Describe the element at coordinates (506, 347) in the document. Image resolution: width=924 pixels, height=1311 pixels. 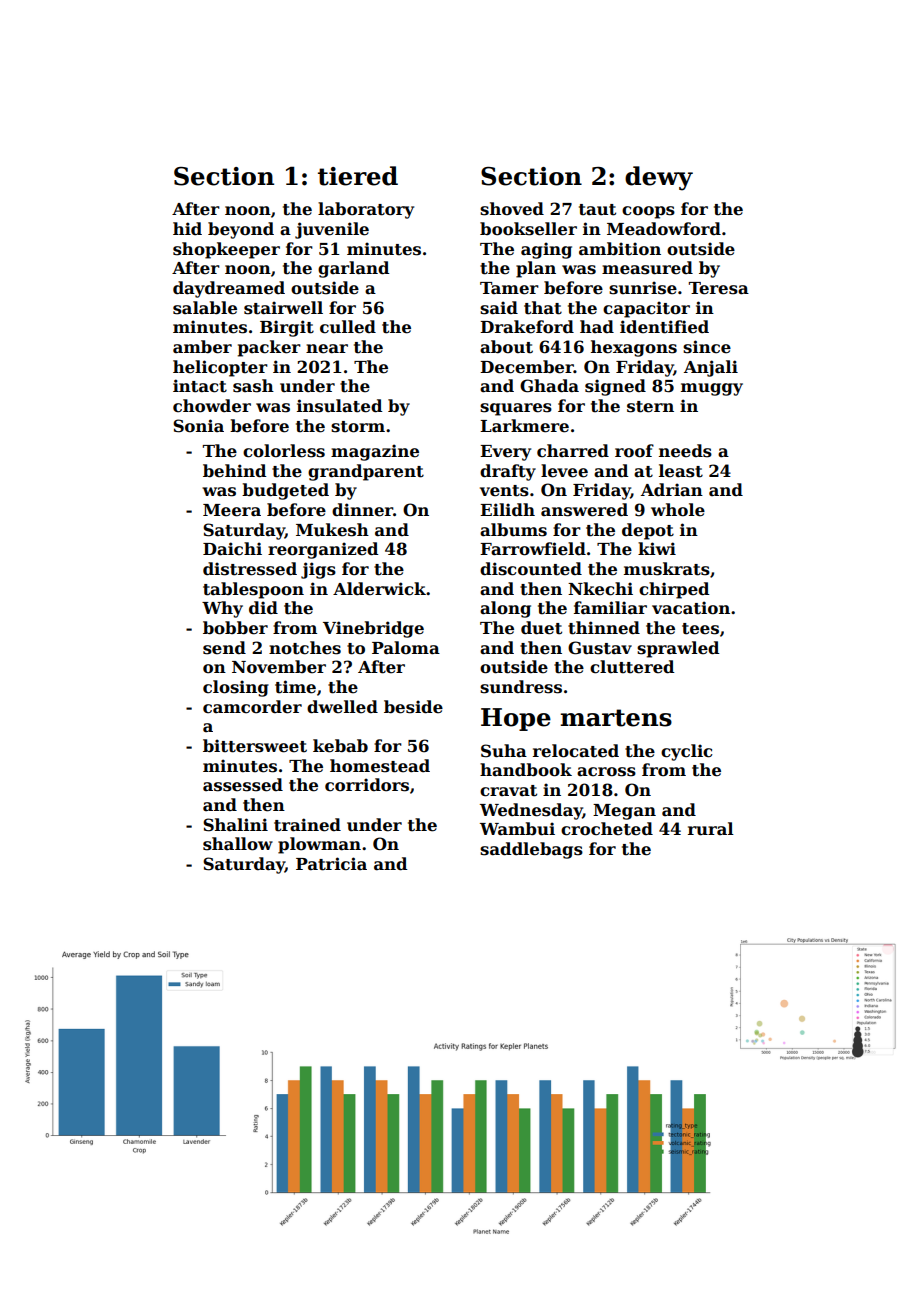
I see `about` at that location.
